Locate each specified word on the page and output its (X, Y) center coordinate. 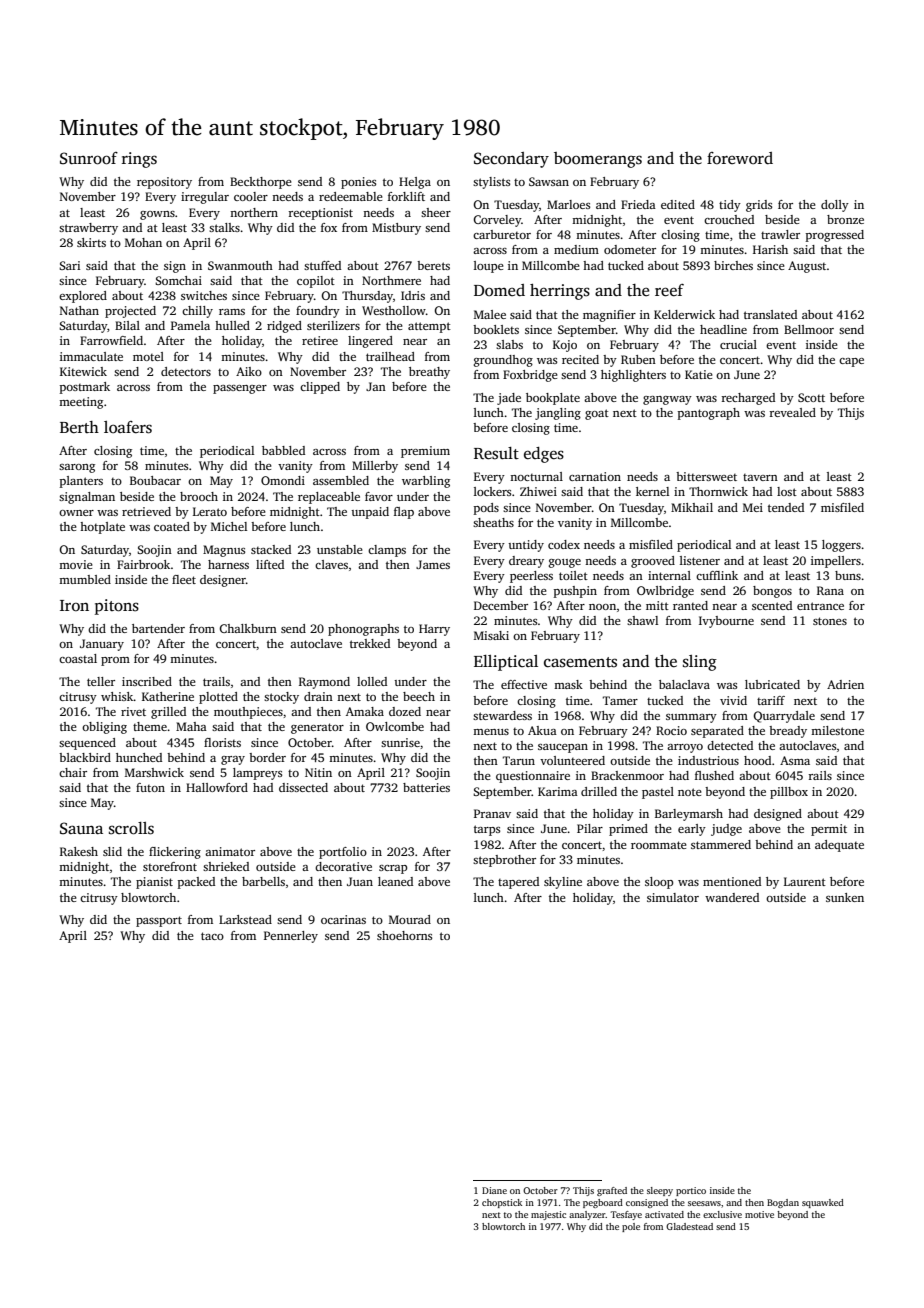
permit (829, 830)
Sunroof (89, 158)
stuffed (322, 265)
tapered (518, 883)
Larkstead (245, 919)
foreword (740, 158)
